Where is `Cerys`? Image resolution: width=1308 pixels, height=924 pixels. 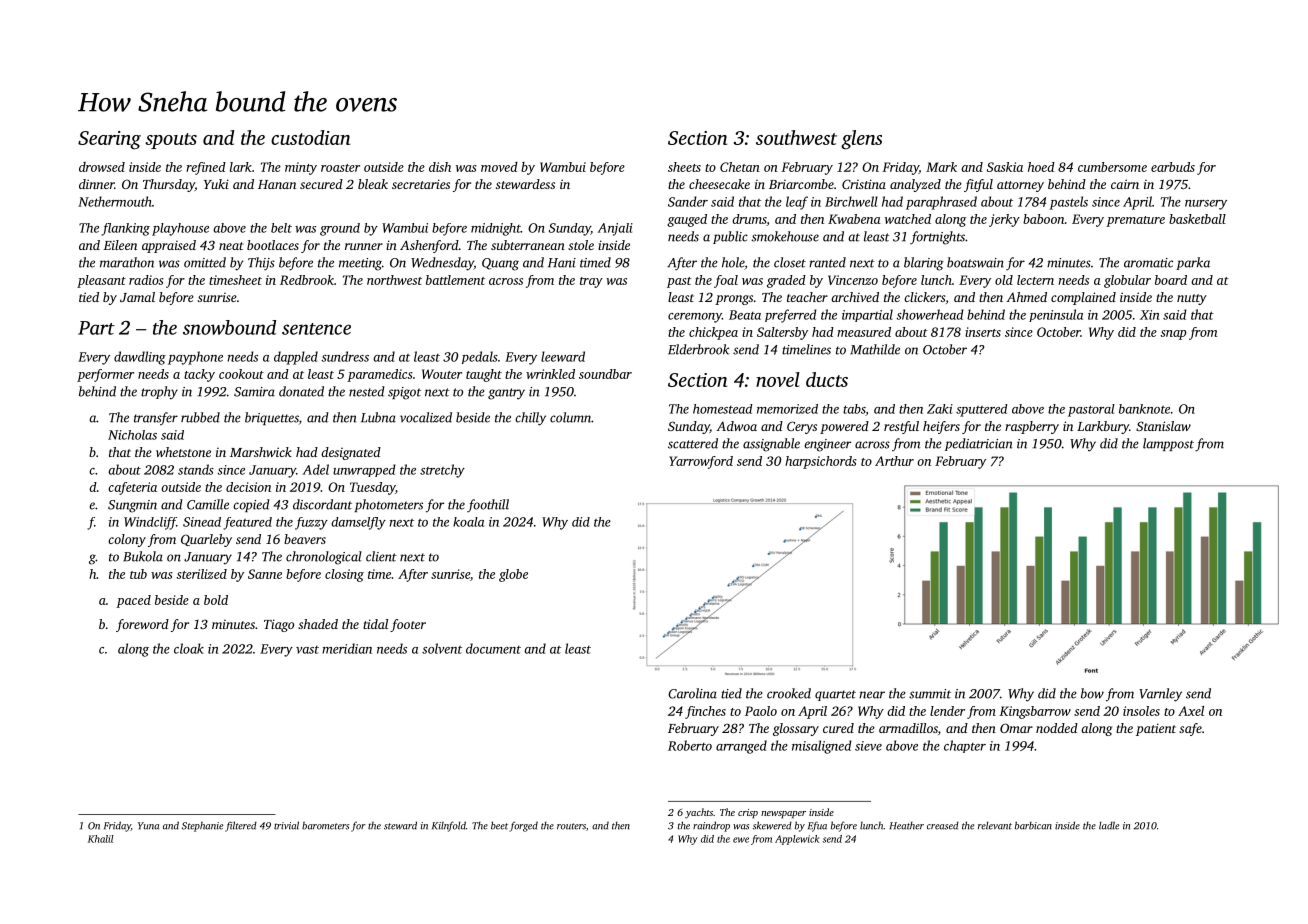 Cerys is located at coordinates (802, 427).
